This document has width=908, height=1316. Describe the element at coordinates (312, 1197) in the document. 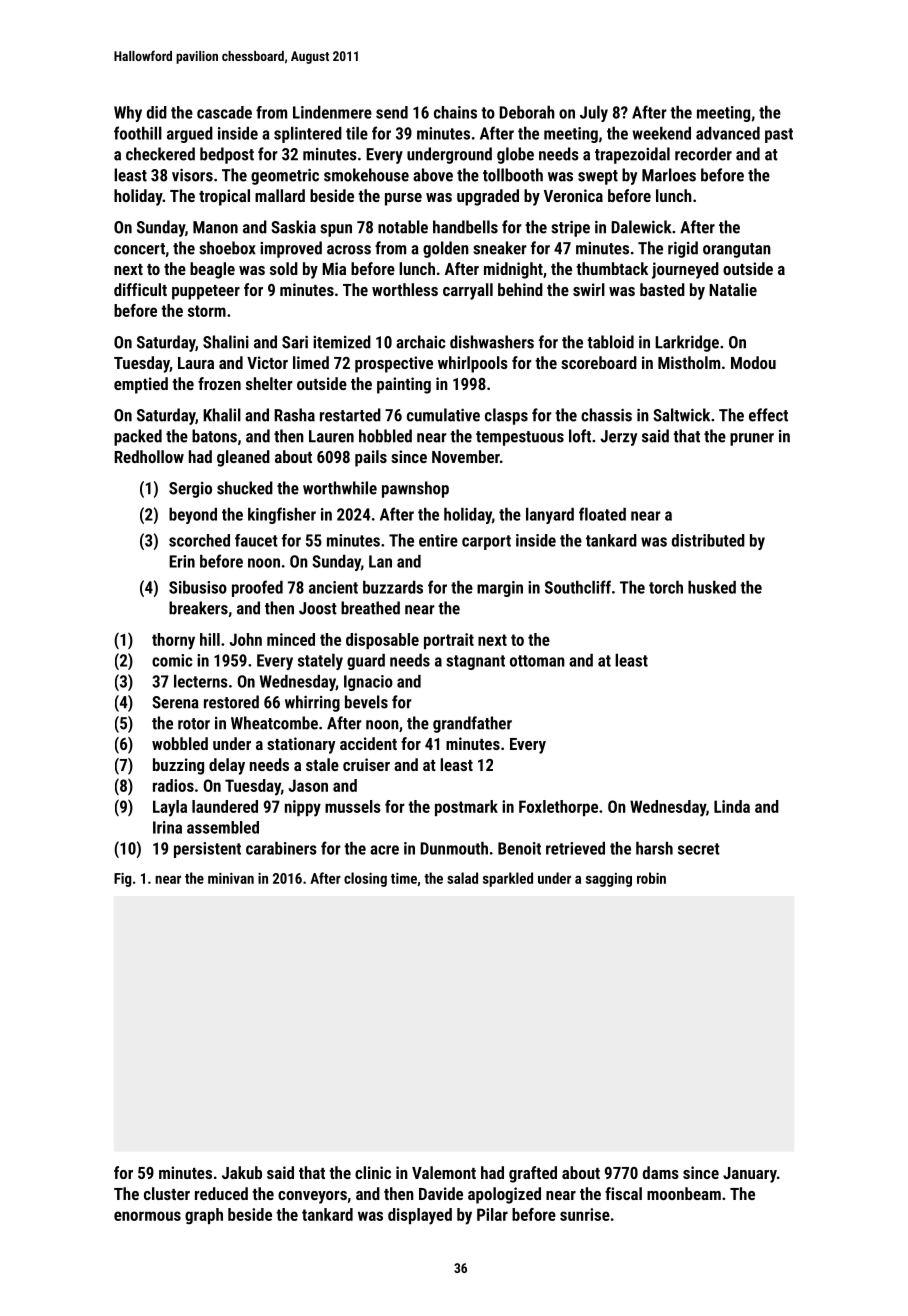

I see `conveyors` at that location.
